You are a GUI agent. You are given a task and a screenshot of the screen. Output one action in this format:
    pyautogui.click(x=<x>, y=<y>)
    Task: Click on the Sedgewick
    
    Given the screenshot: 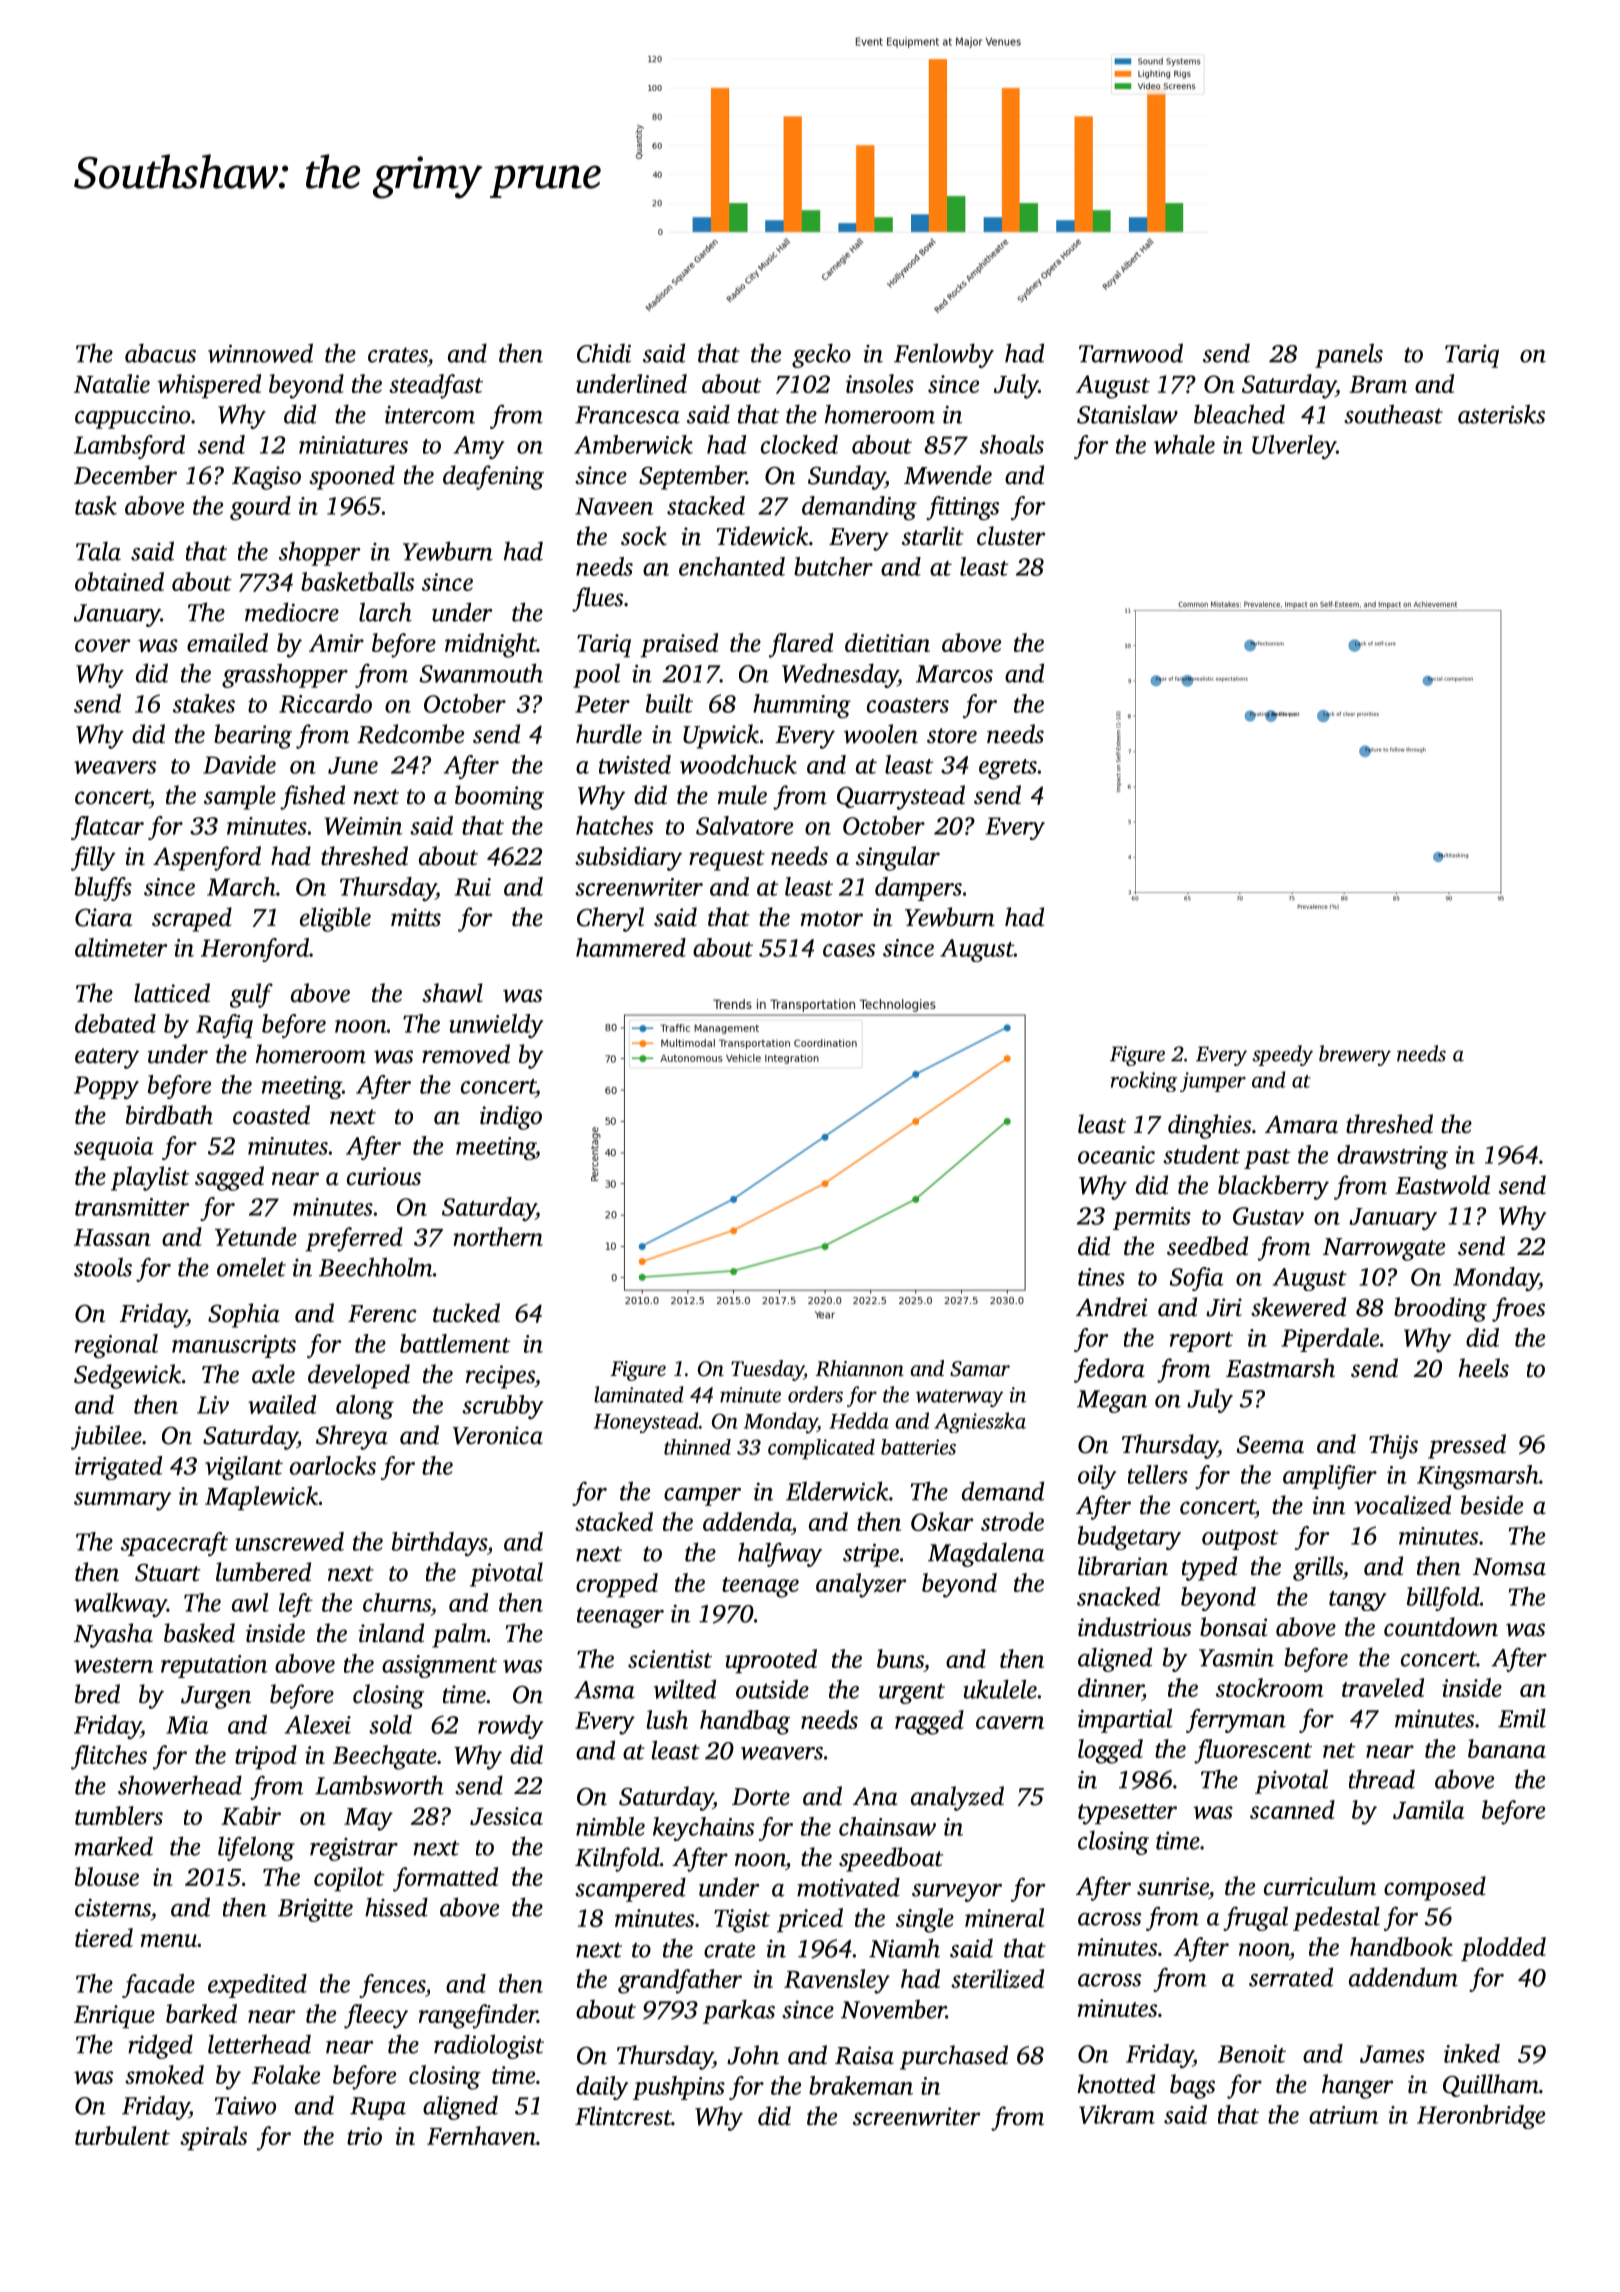 What is the action you would take?
    pyautogui.click(x=127, y=1376)
